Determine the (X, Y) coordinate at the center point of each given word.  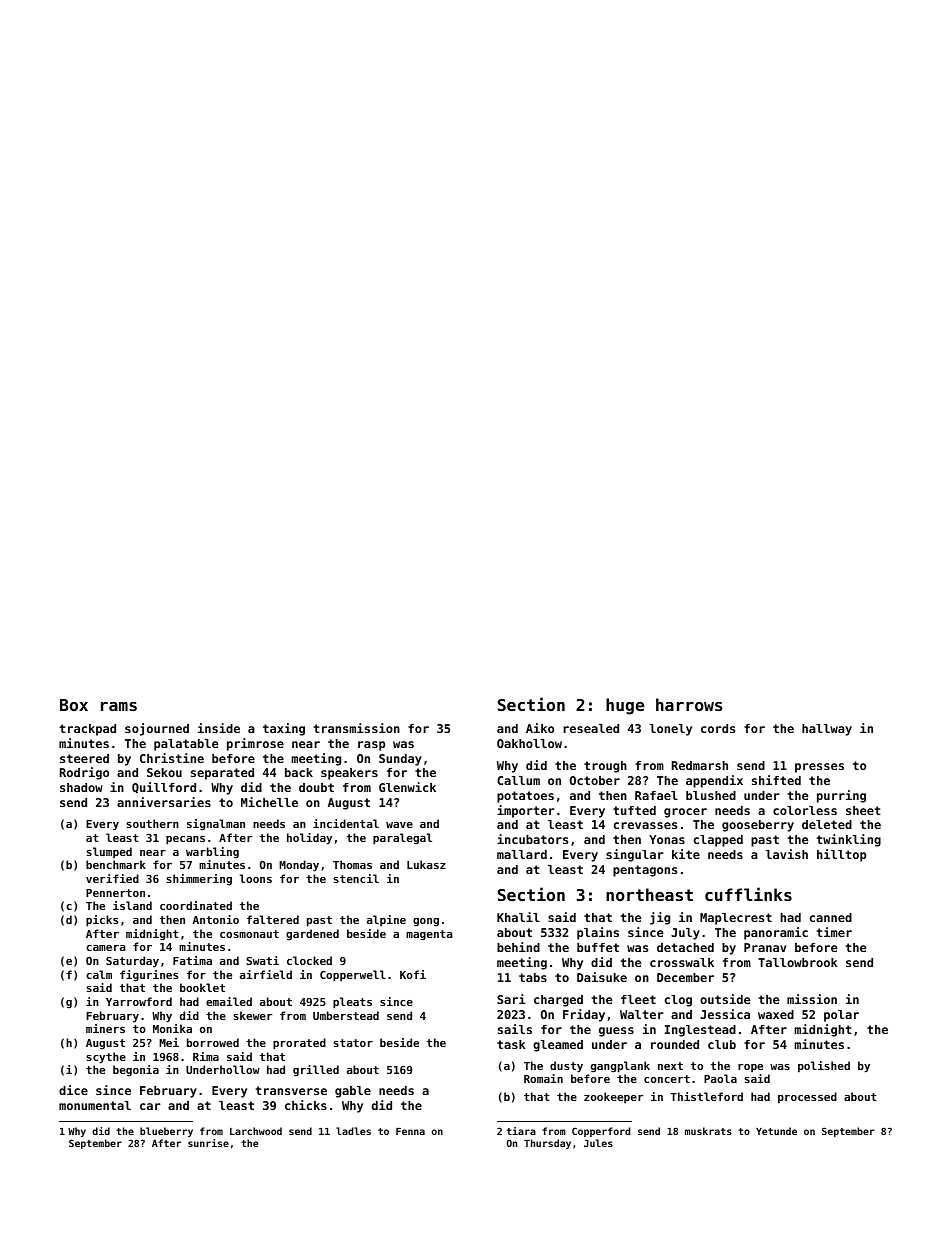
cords (718, 728)
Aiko (540, 728)
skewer (252, 1015)
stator (353, 1043)
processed (807, 1098)
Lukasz (426, 864)
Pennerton (115, 893)
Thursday (547, 1144)
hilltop (841, 855)
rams (119, 706)
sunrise (208, 1143)
